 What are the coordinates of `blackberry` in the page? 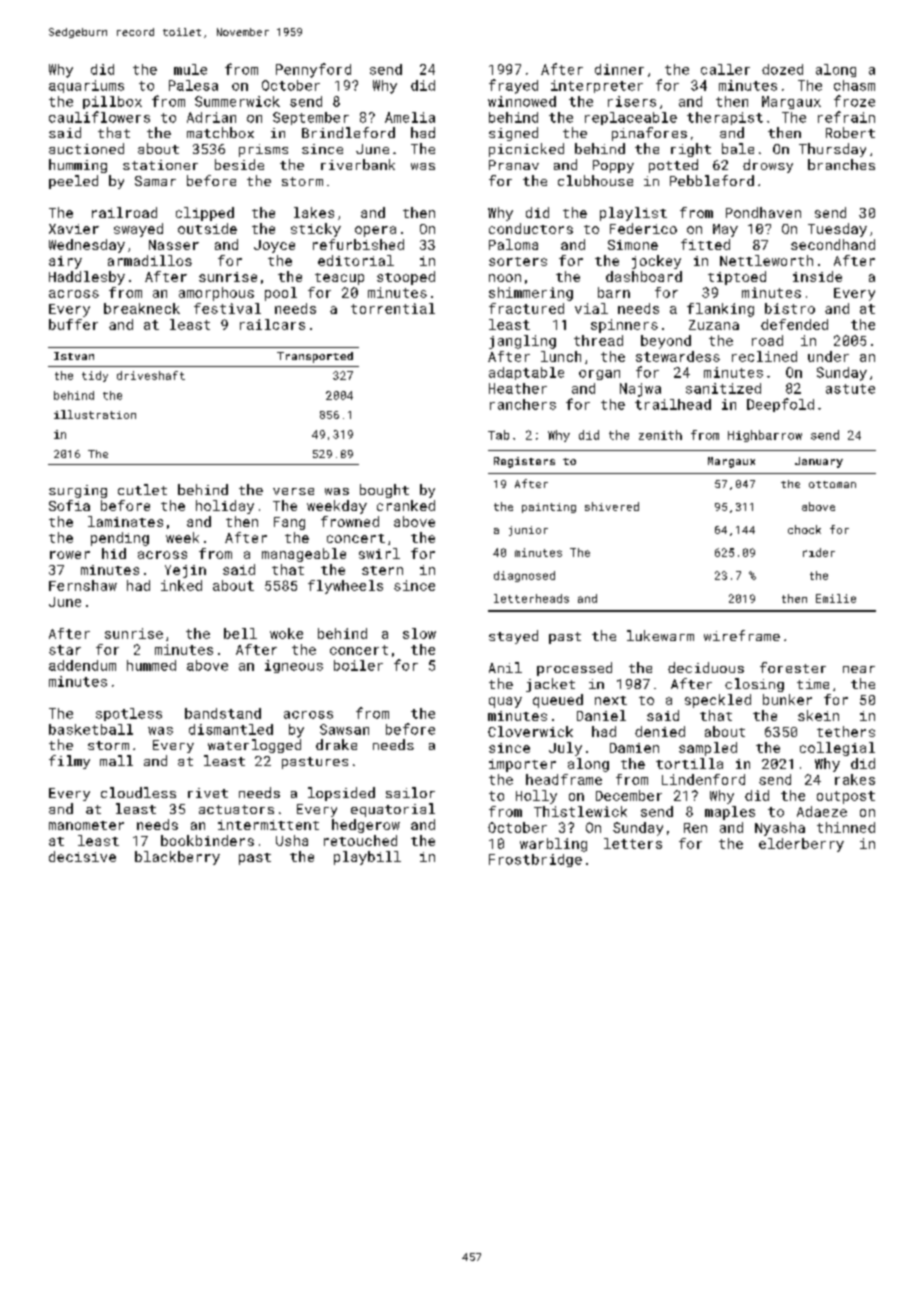 It's located at (177, 858).
